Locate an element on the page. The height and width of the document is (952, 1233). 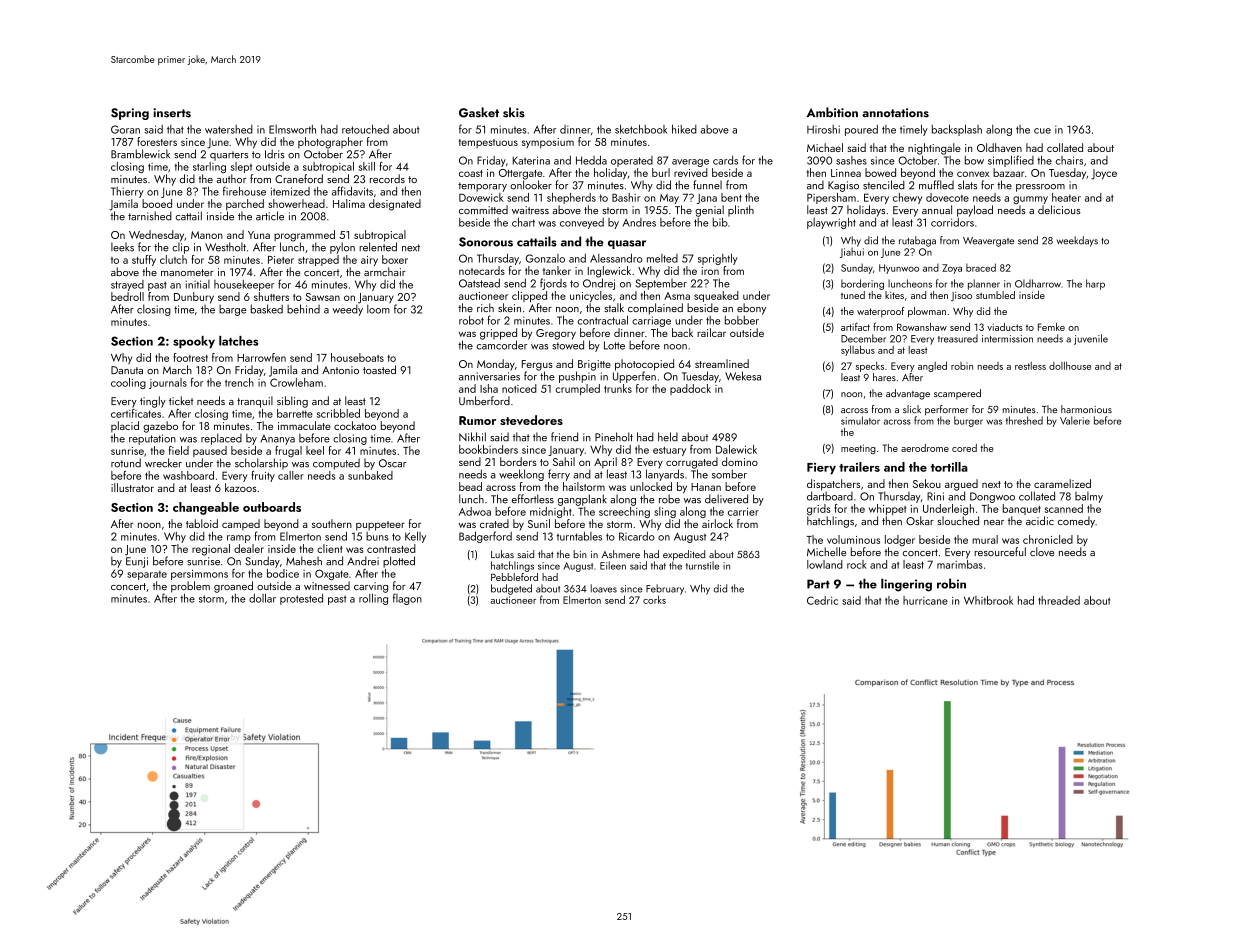
cue is located at coordinates (1042, 131).
